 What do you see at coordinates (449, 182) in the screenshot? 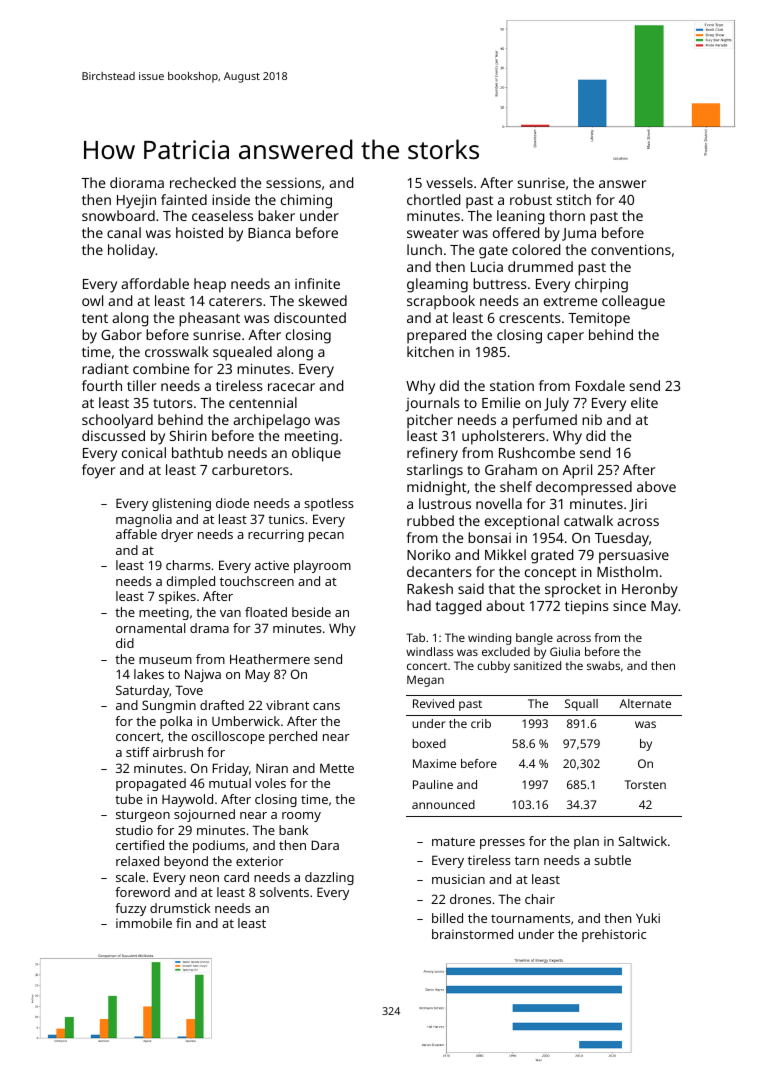
I see `vessels` at bounding box center [449, 182].
